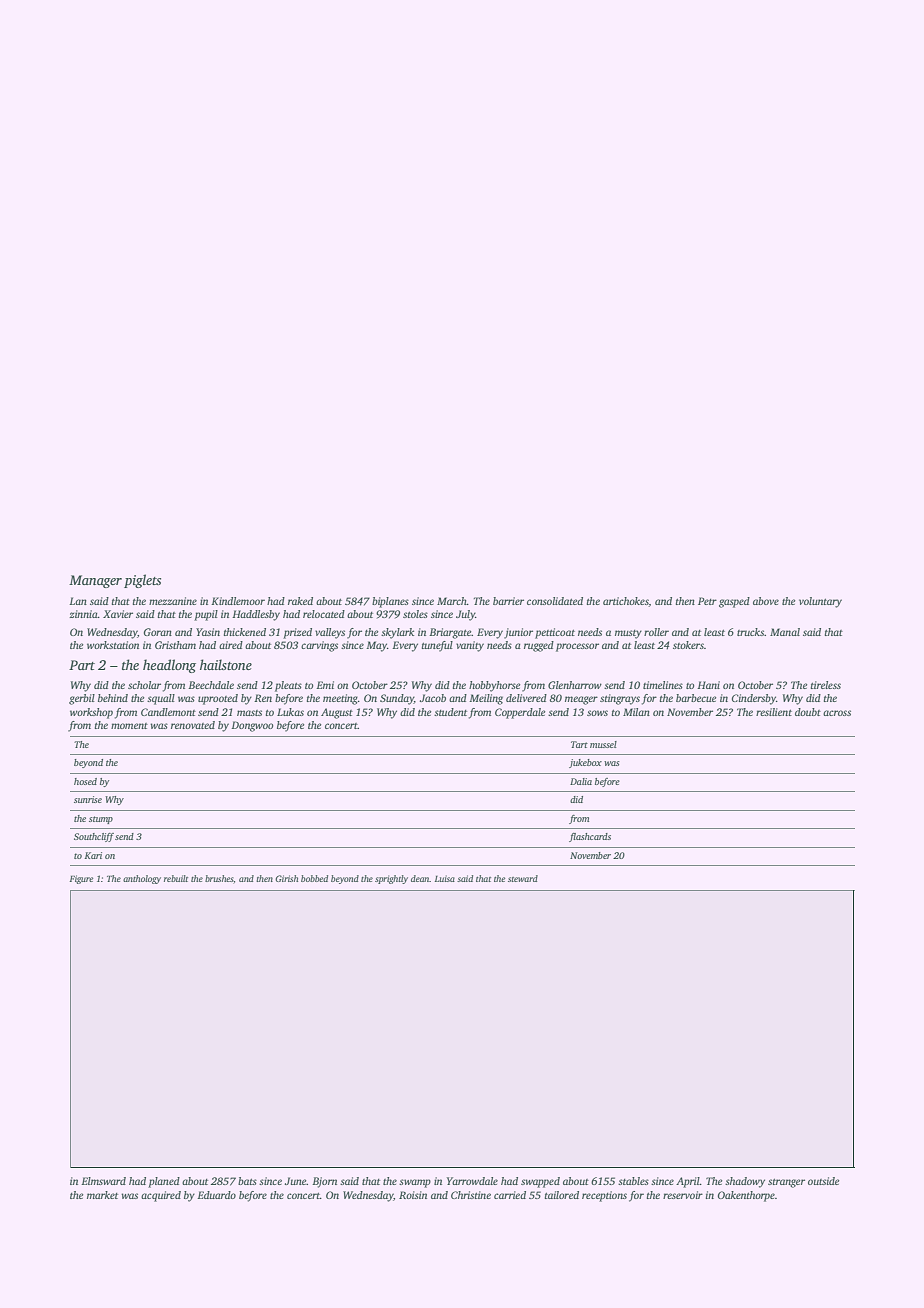 The width and height of the document is (924, 1308). What do you see at coordinates (555, 601) in the document?
I see `consolidated` at bounding box center [555, 601].
